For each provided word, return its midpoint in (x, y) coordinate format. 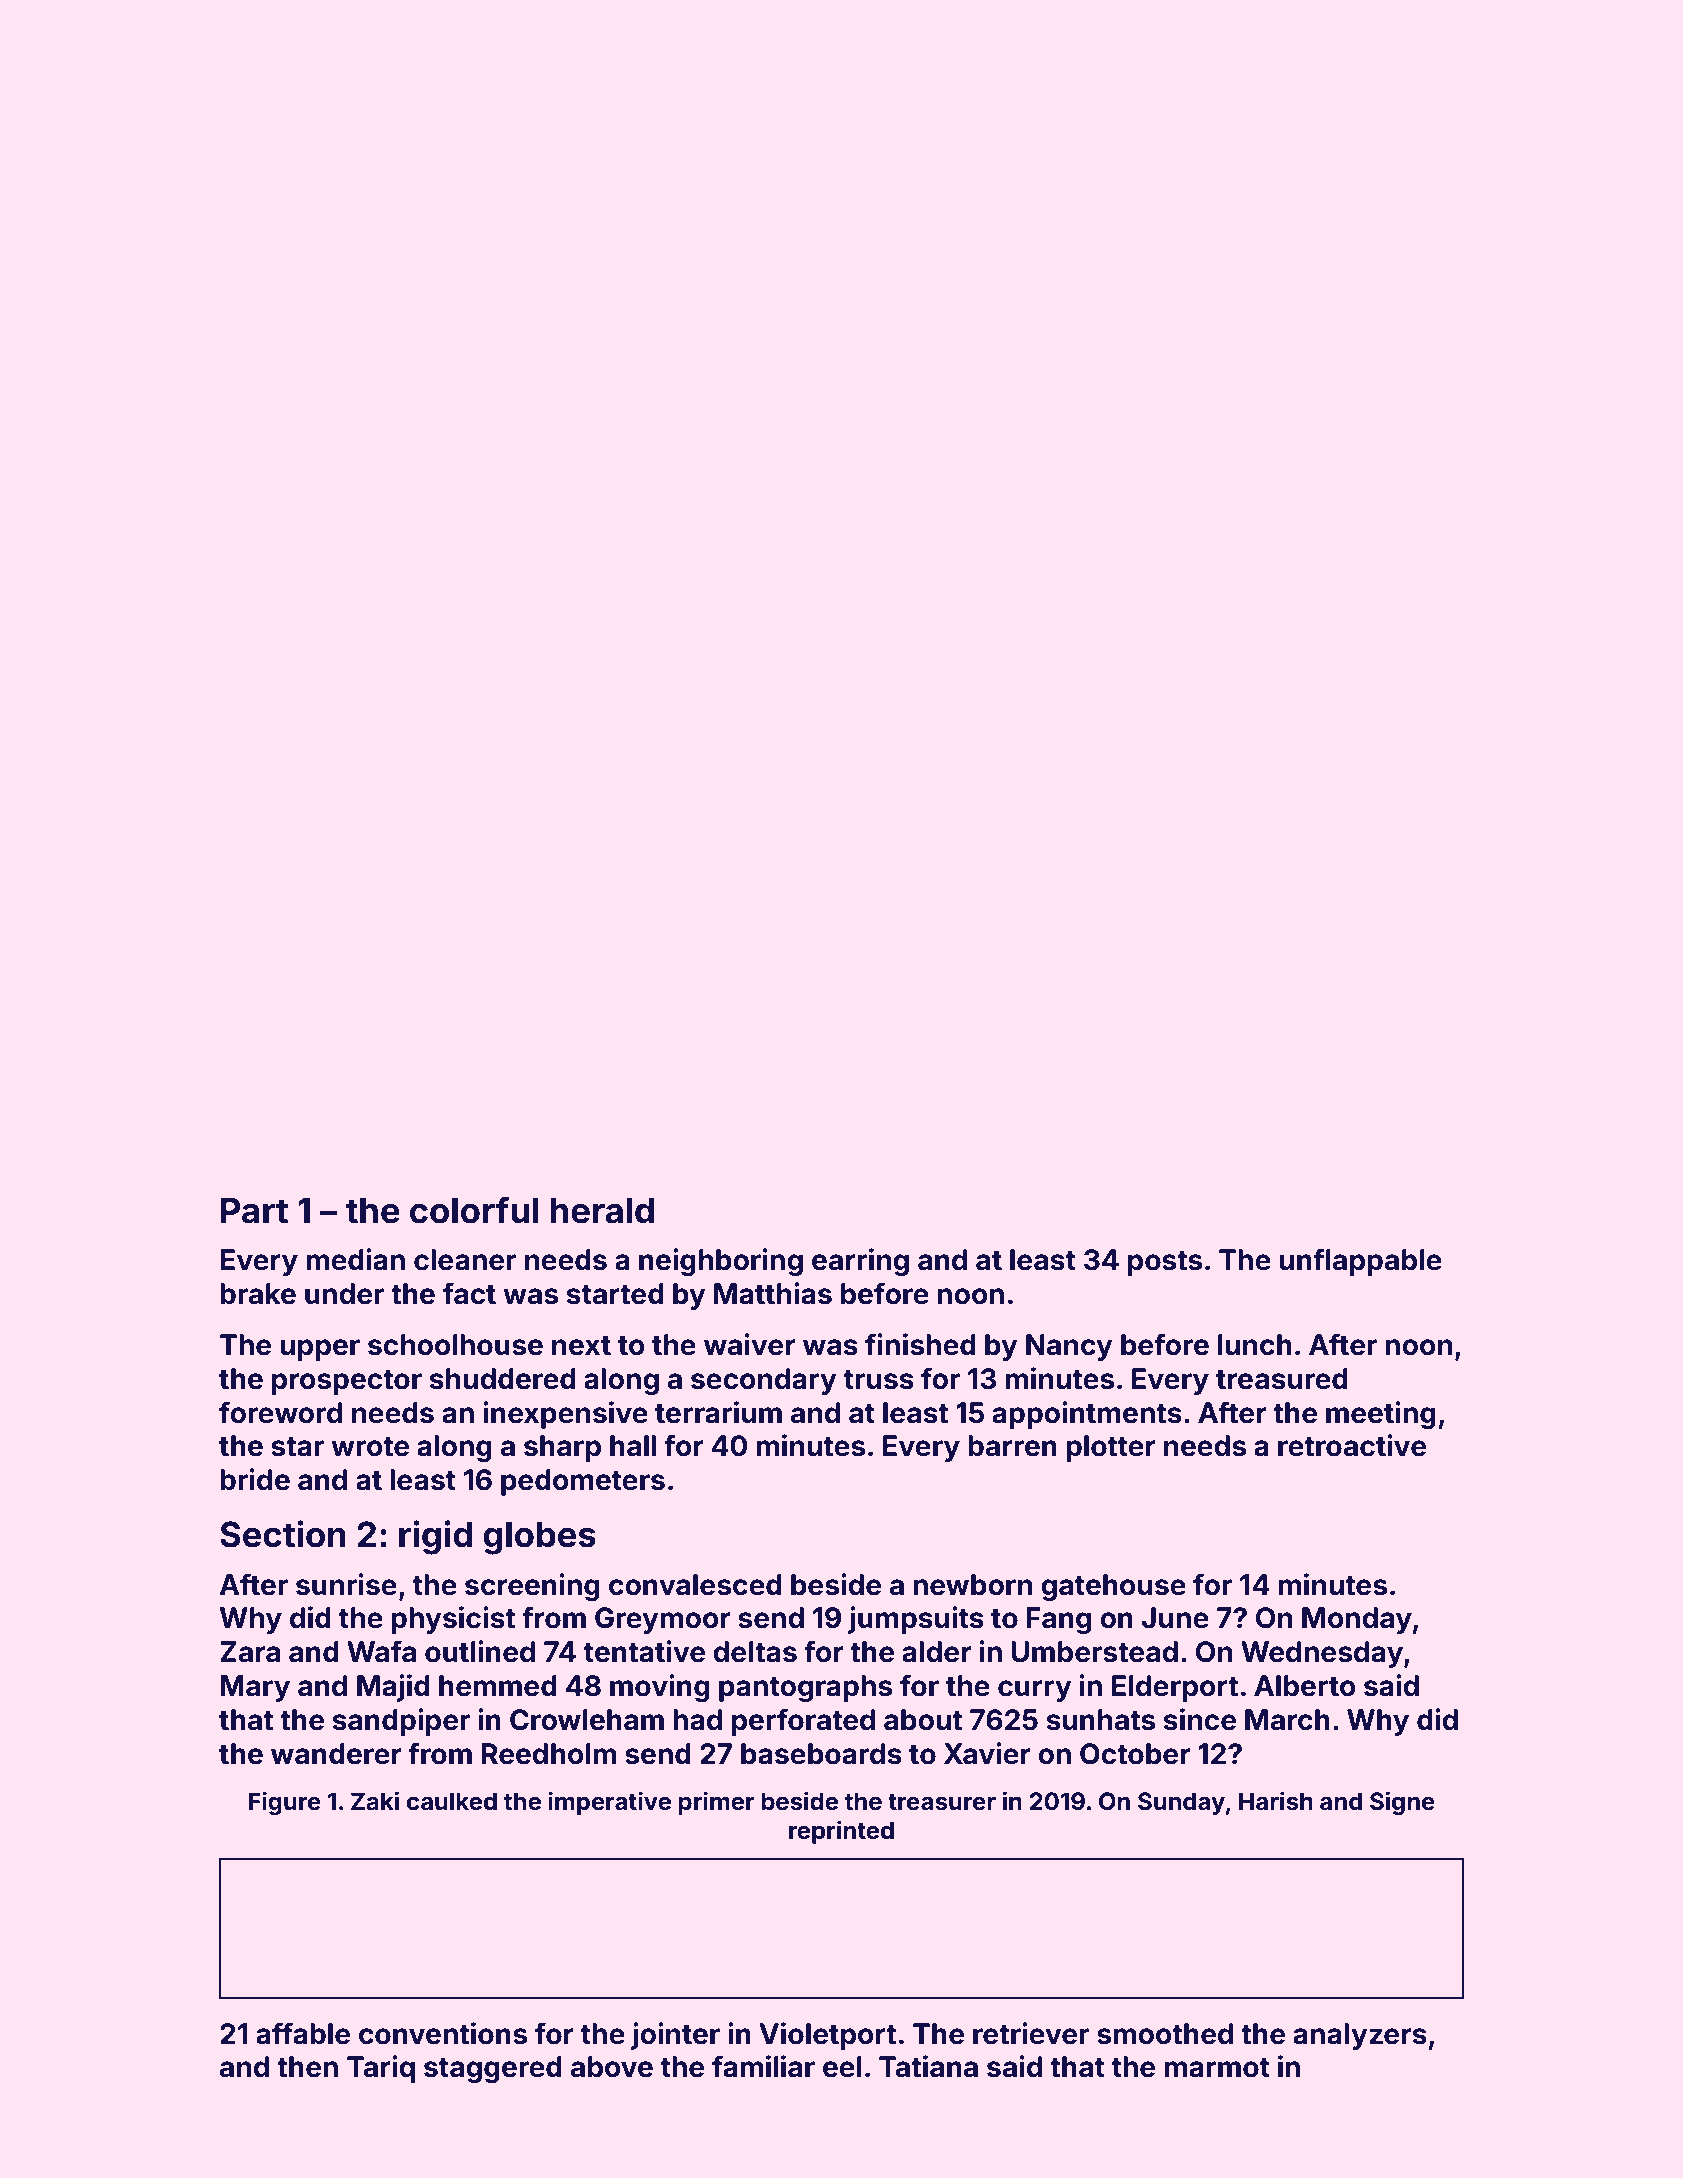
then (307, 2067)
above (612, 2067)
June (1175, 1618)
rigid (435, 1537)
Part (254, 1210)
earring (860, 1262)
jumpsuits (916, 1620)
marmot (1217, 2068)
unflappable (1360, 1262)
